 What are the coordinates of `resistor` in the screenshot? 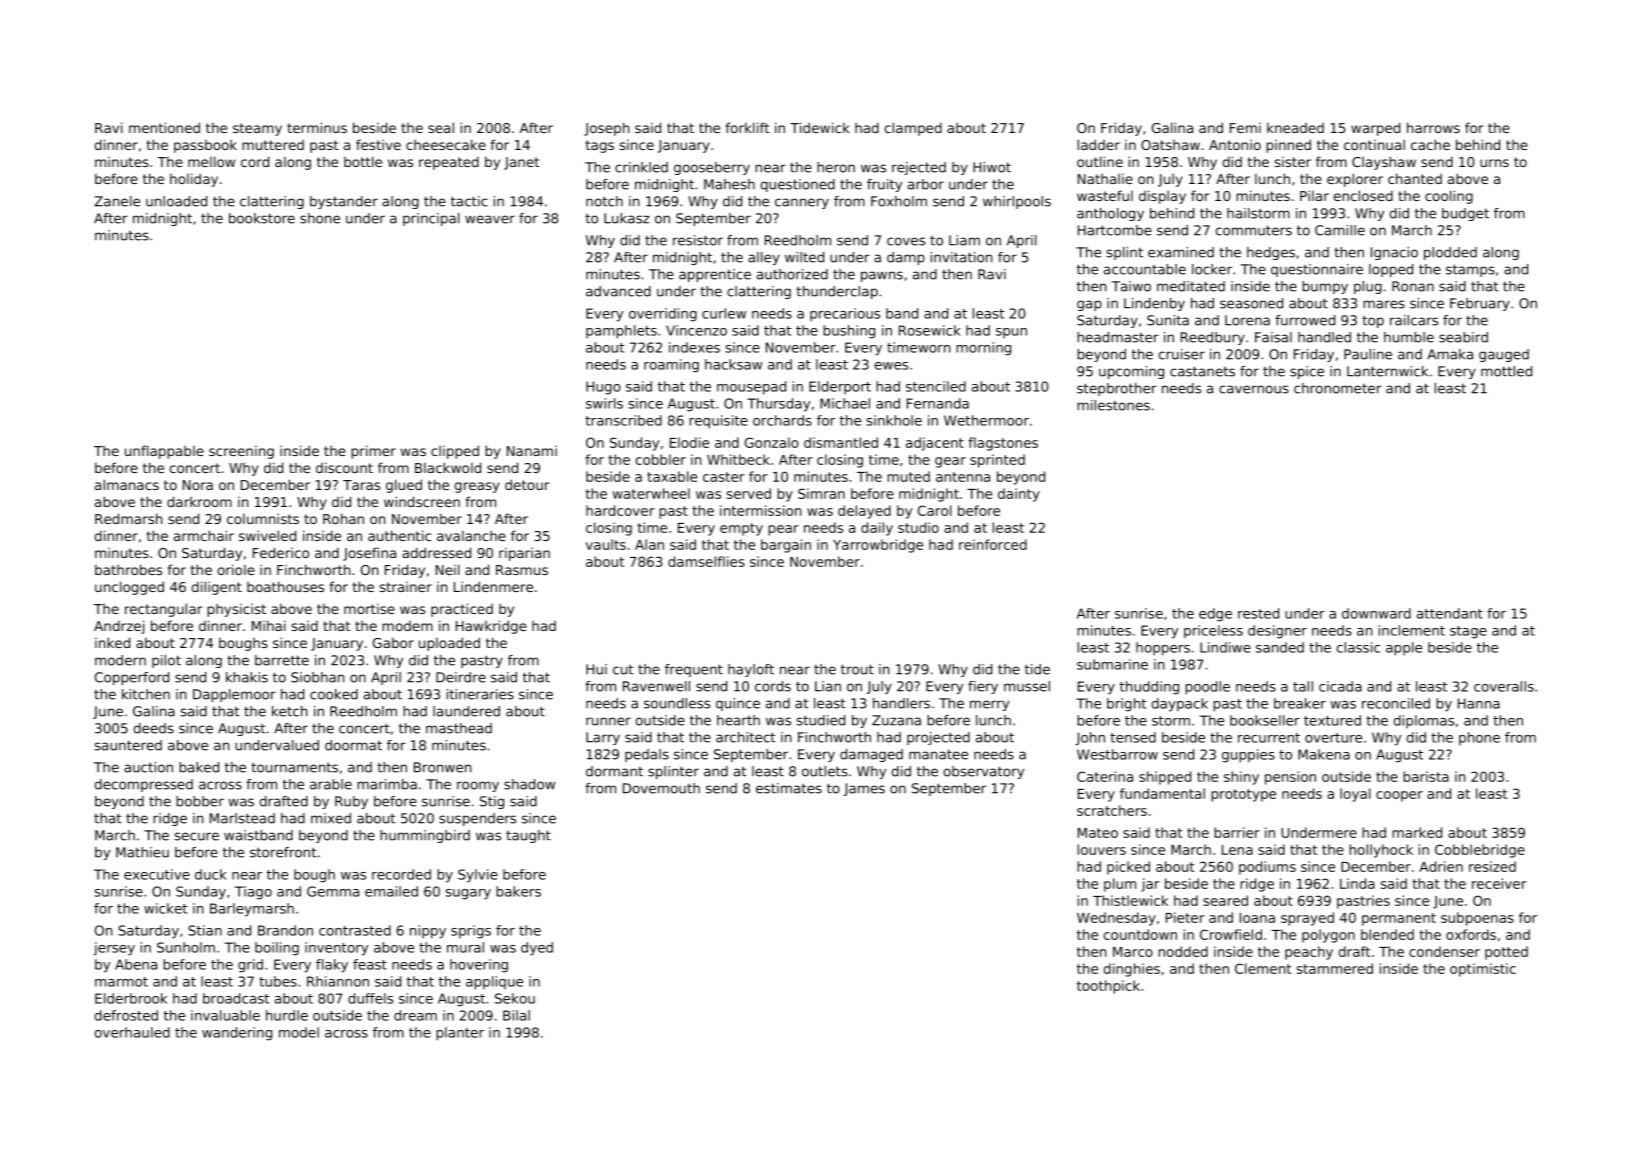 It's located at (698, 240).
